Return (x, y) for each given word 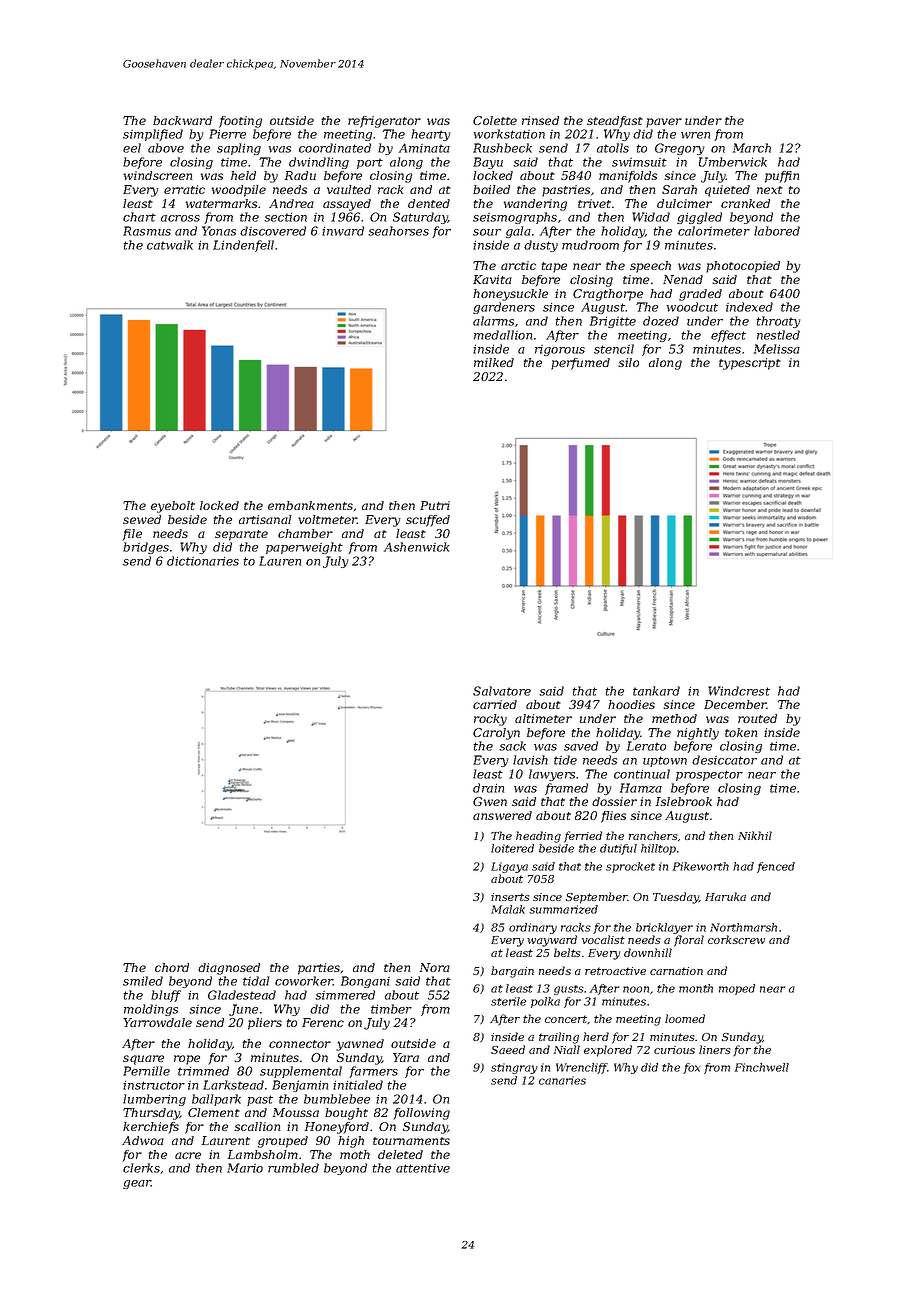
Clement (214, 1112)
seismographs (515, 218)
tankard (656, 691)
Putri (435, 505)
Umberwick (733, 162)
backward (182, 120)
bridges (146, 548)
